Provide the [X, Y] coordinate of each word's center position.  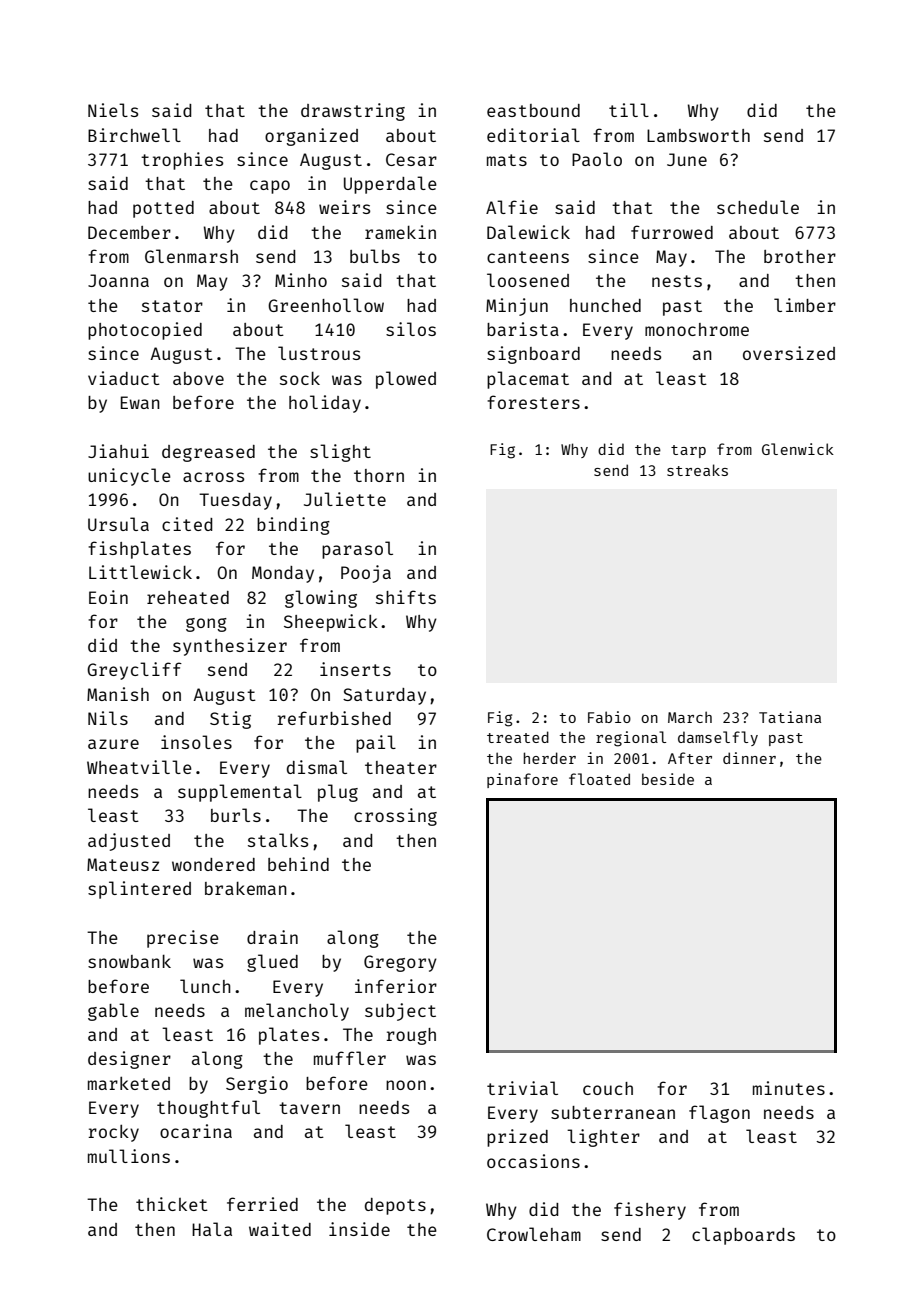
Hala [212, 1229]
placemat [528, 380]
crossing [395, 817]
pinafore [522, 780]
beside [668, 779]
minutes [789, 1088]
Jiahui [118, 451]
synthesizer [230, 647]
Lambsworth [698, 135]
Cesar [411, 159]
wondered [213, 864]
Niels [113, 110]
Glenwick [798, 449]
